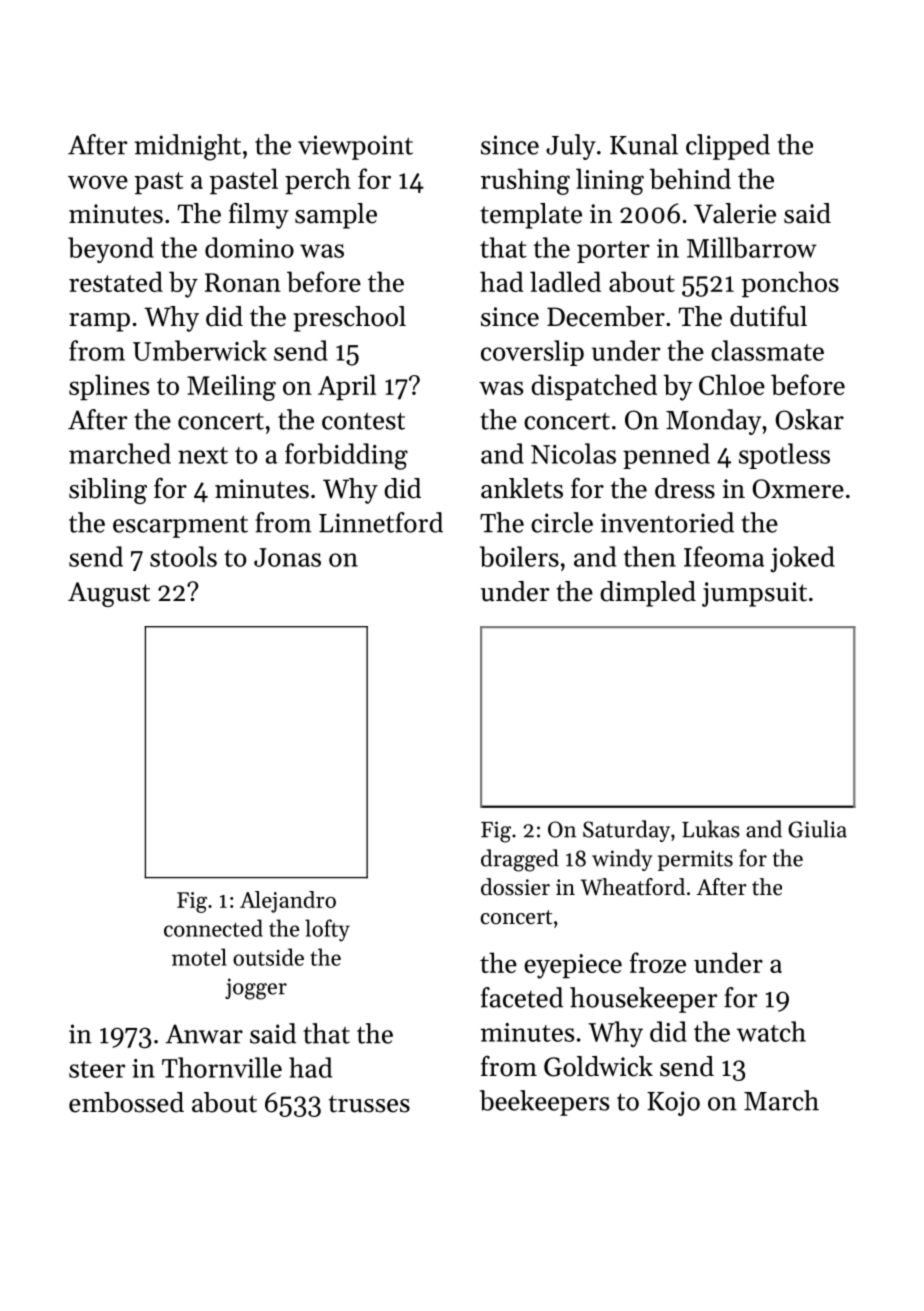  I want to click on clipped, so click(728, 147).
